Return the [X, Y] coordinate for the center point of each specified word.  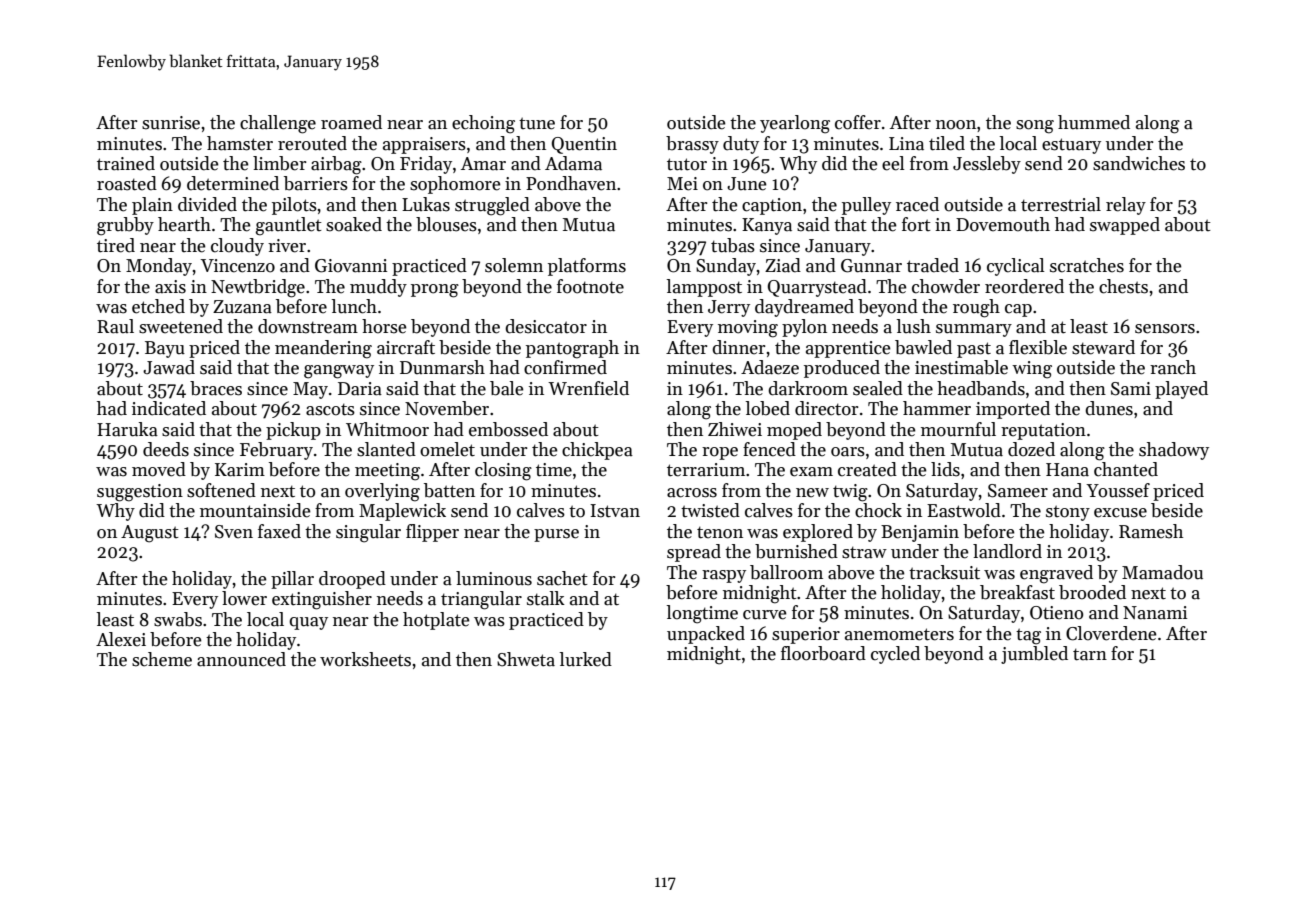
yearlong [795, 124]
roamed [351, 122]
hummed [1094, 122]
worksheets [365, 659]
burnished [796, 551]
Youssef [1118, 490]
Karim [240, 470]
